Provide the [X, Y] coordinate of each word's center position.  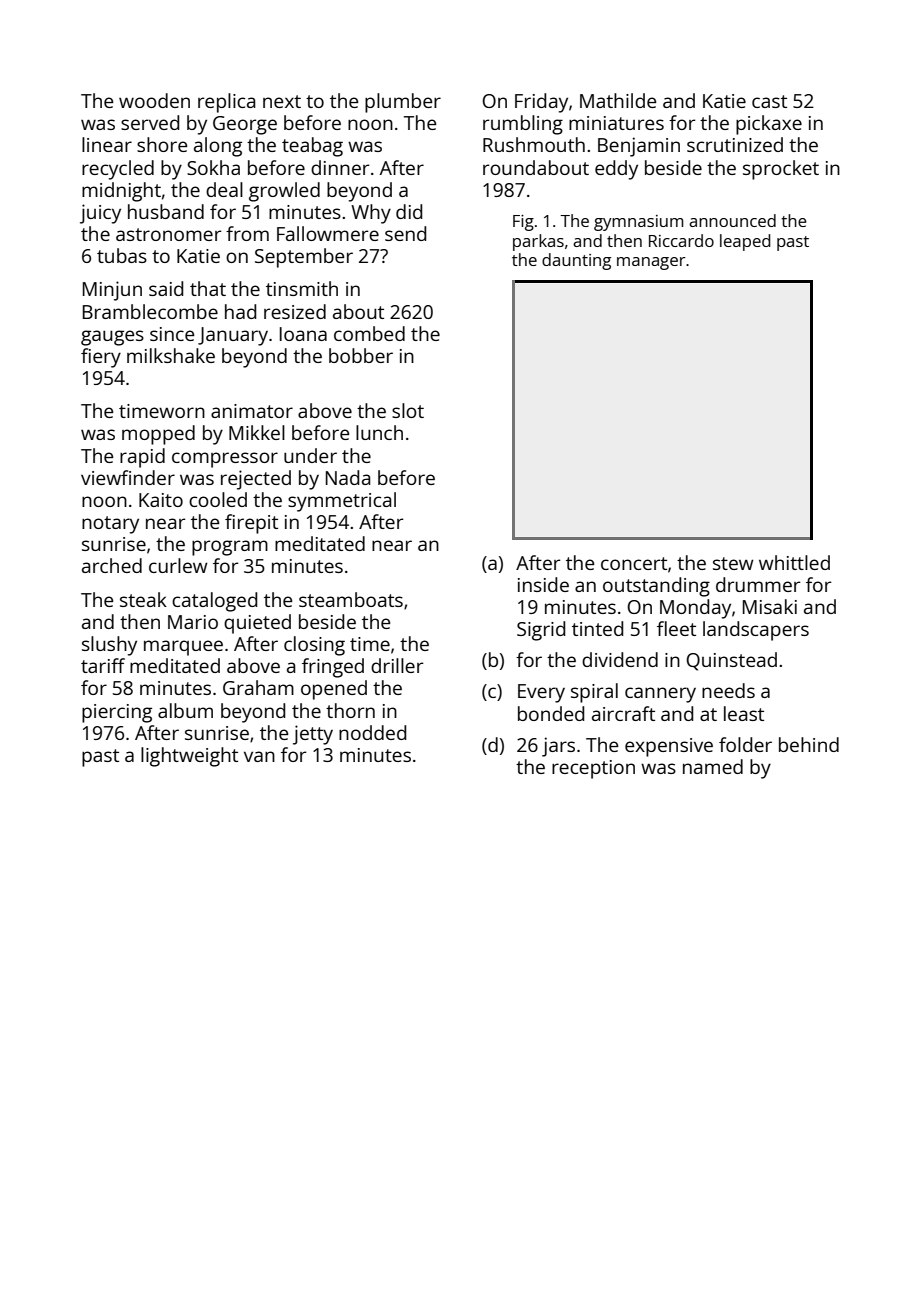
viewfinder [128, 477]
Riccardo [681, 240]
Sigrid [541, 631]
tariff [103, 665]
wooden [154, 100]
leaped [745, 242]
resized [295, 311]
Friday [541, 103]
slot [408, 410]
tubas [122, 255]
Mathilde [618, 100]
